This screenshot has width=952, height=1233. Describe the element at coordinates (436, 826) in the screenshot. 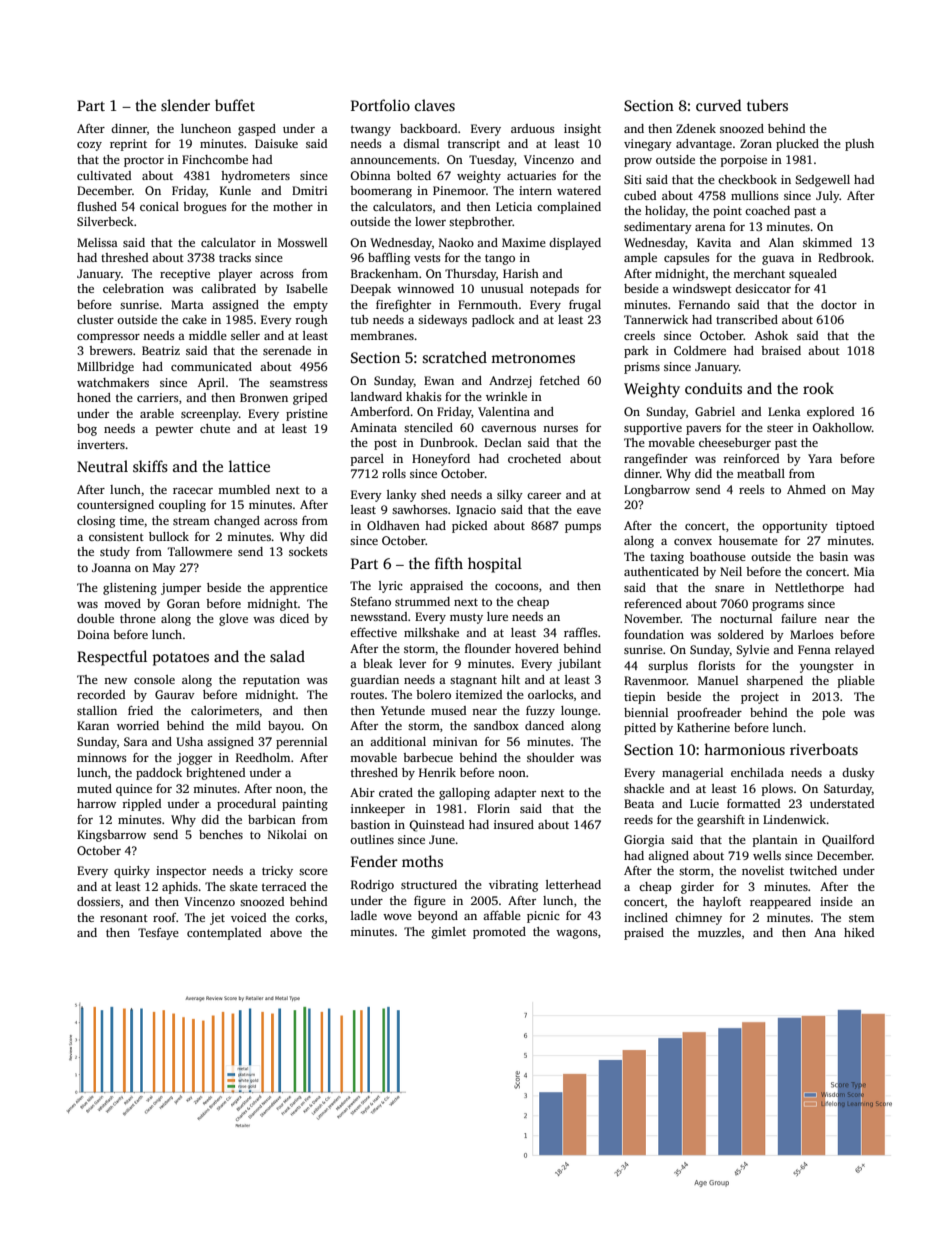

I see `Quinstead` at that location.
